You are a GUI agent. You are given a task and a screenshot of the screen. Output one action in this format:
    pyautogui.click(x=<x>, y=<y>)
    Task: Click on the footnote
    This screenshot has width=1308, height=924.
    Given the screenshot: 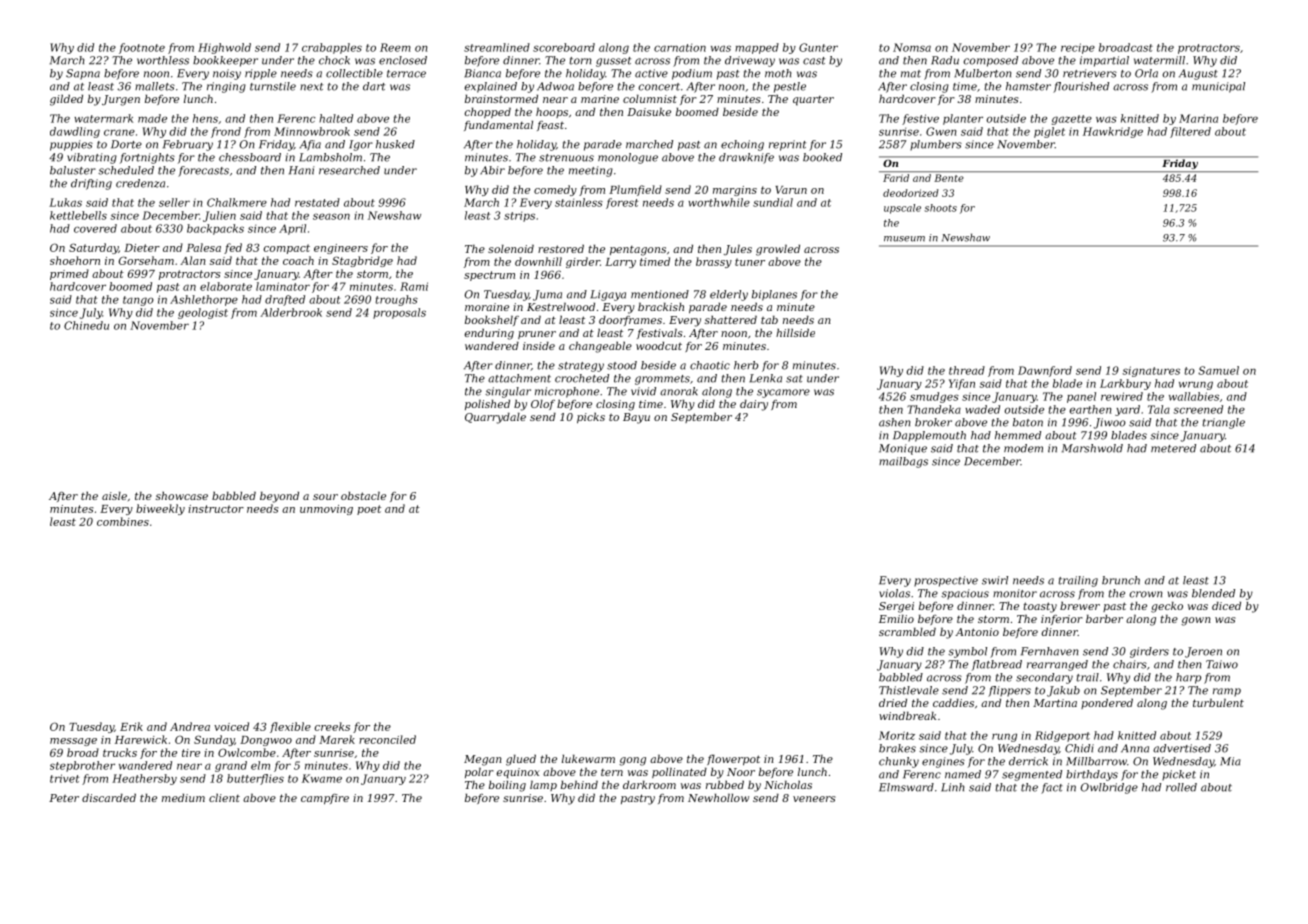 What is the action you would take?
    pyautogui.click(x=142, y=48)
